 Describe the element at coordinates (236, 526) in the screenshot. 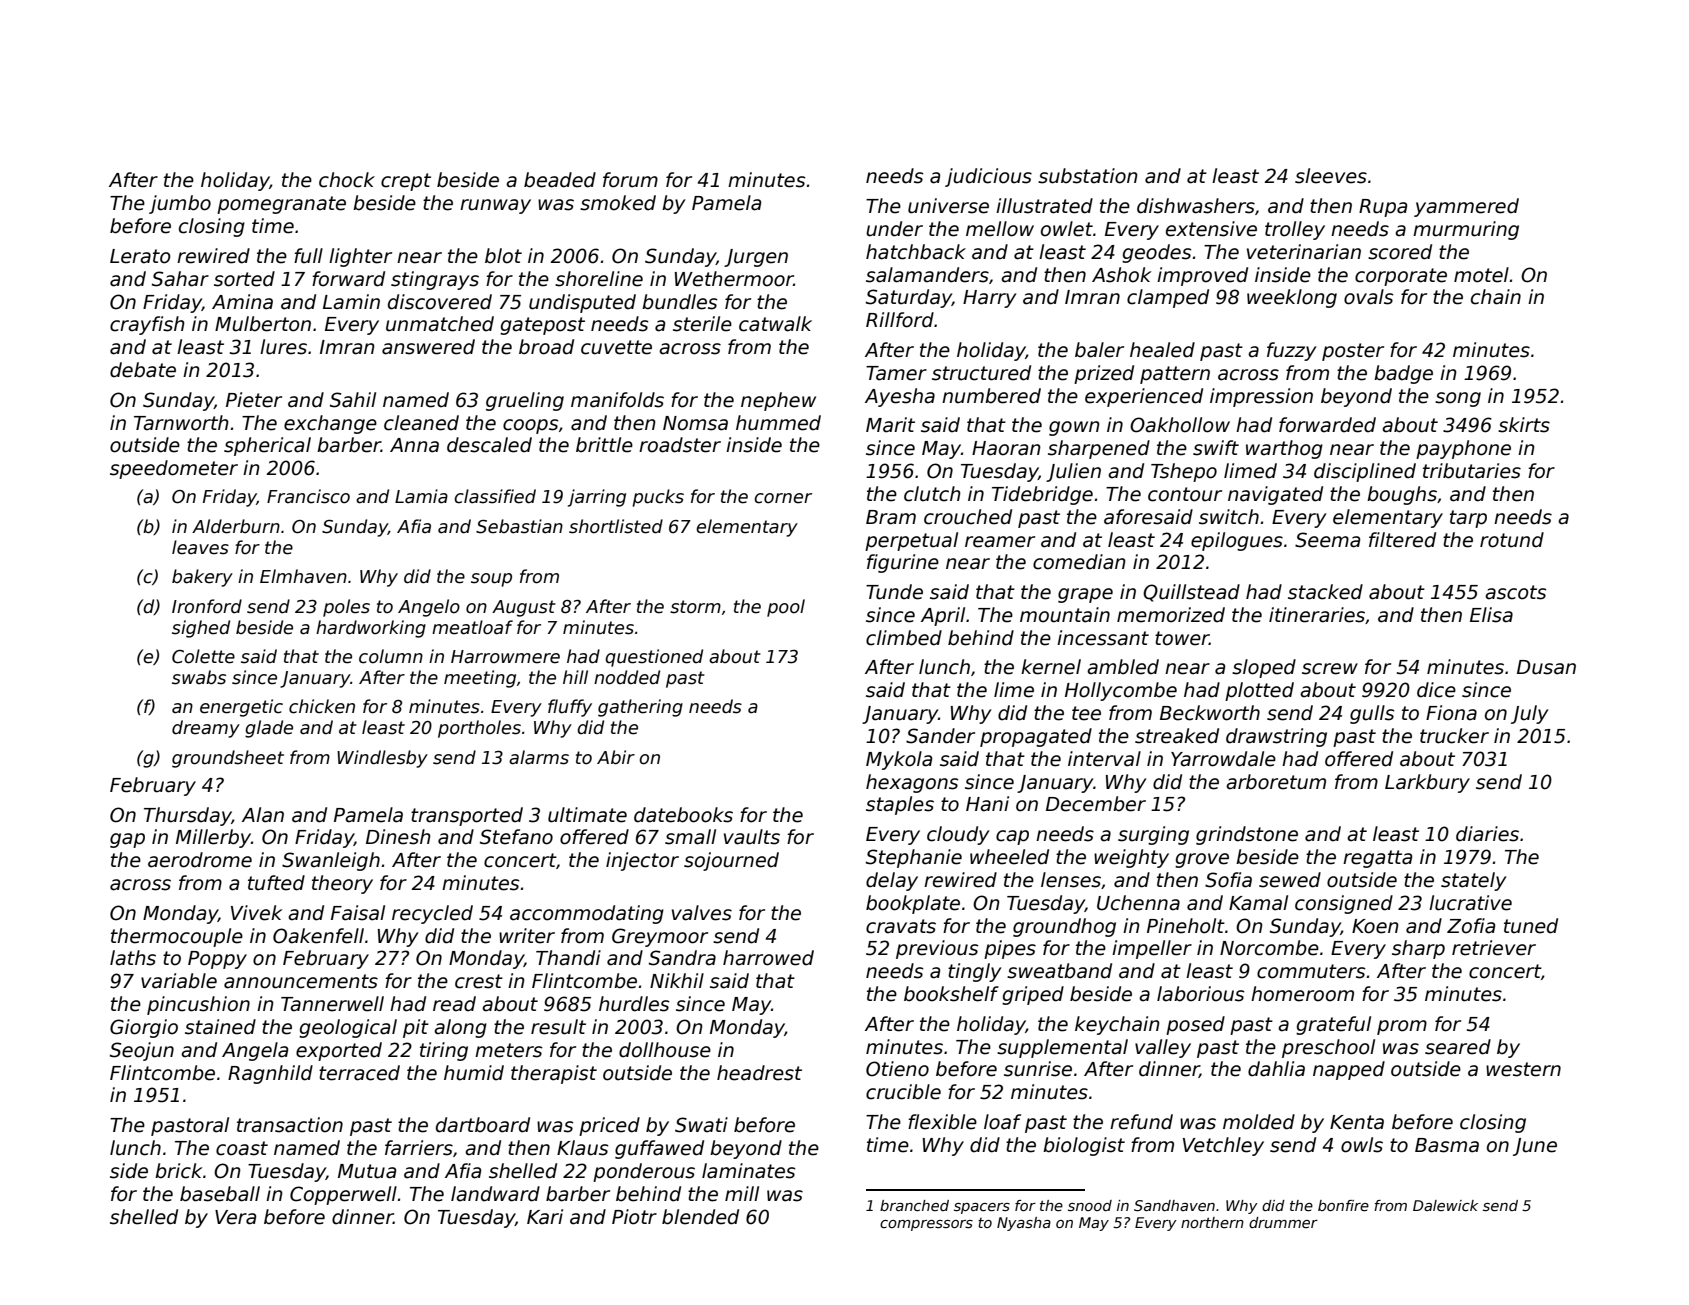

I see `Alderburn` at that location.
